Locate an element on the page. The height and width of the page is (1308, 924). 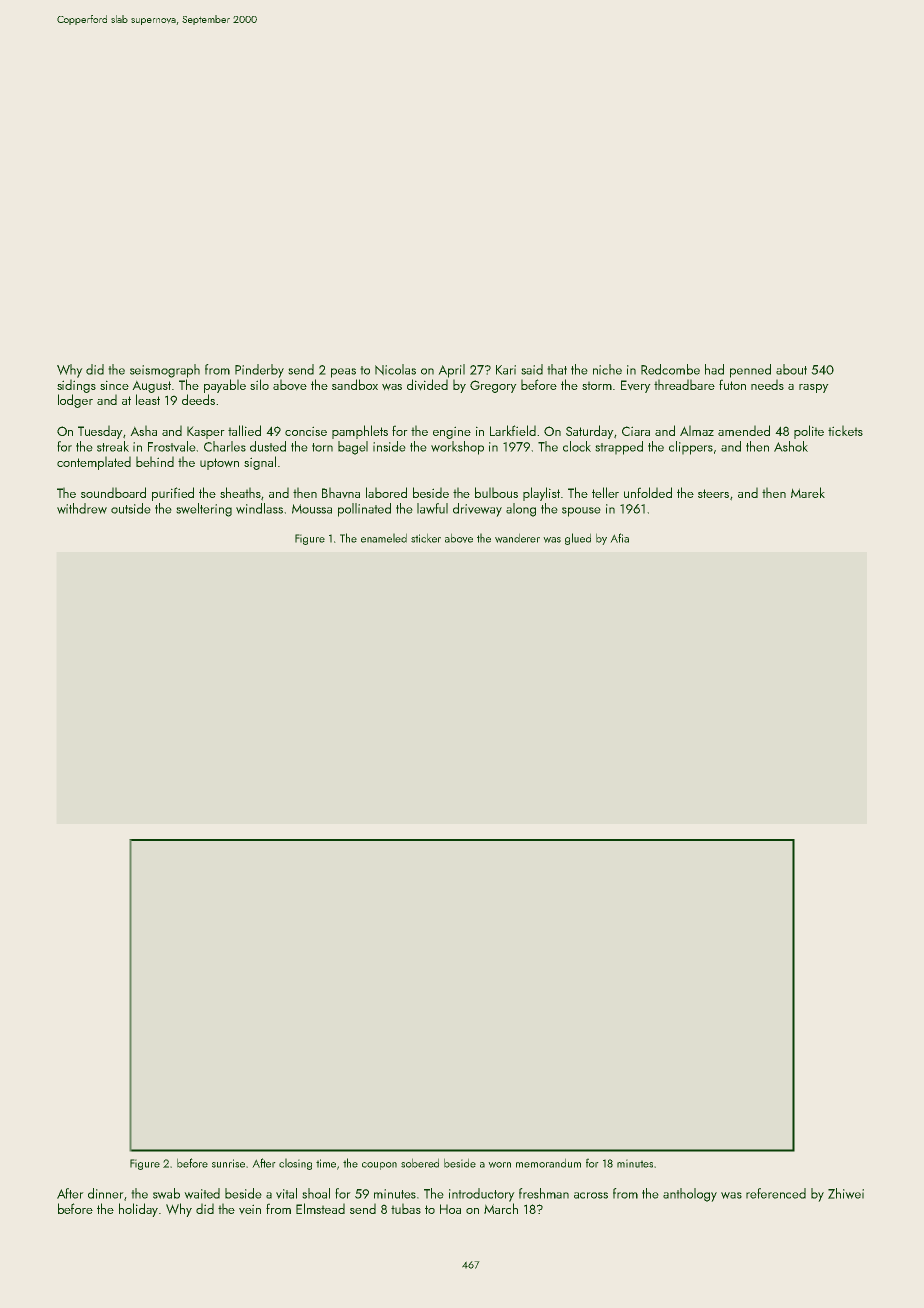
engine is located at coordinates (452, 432).
